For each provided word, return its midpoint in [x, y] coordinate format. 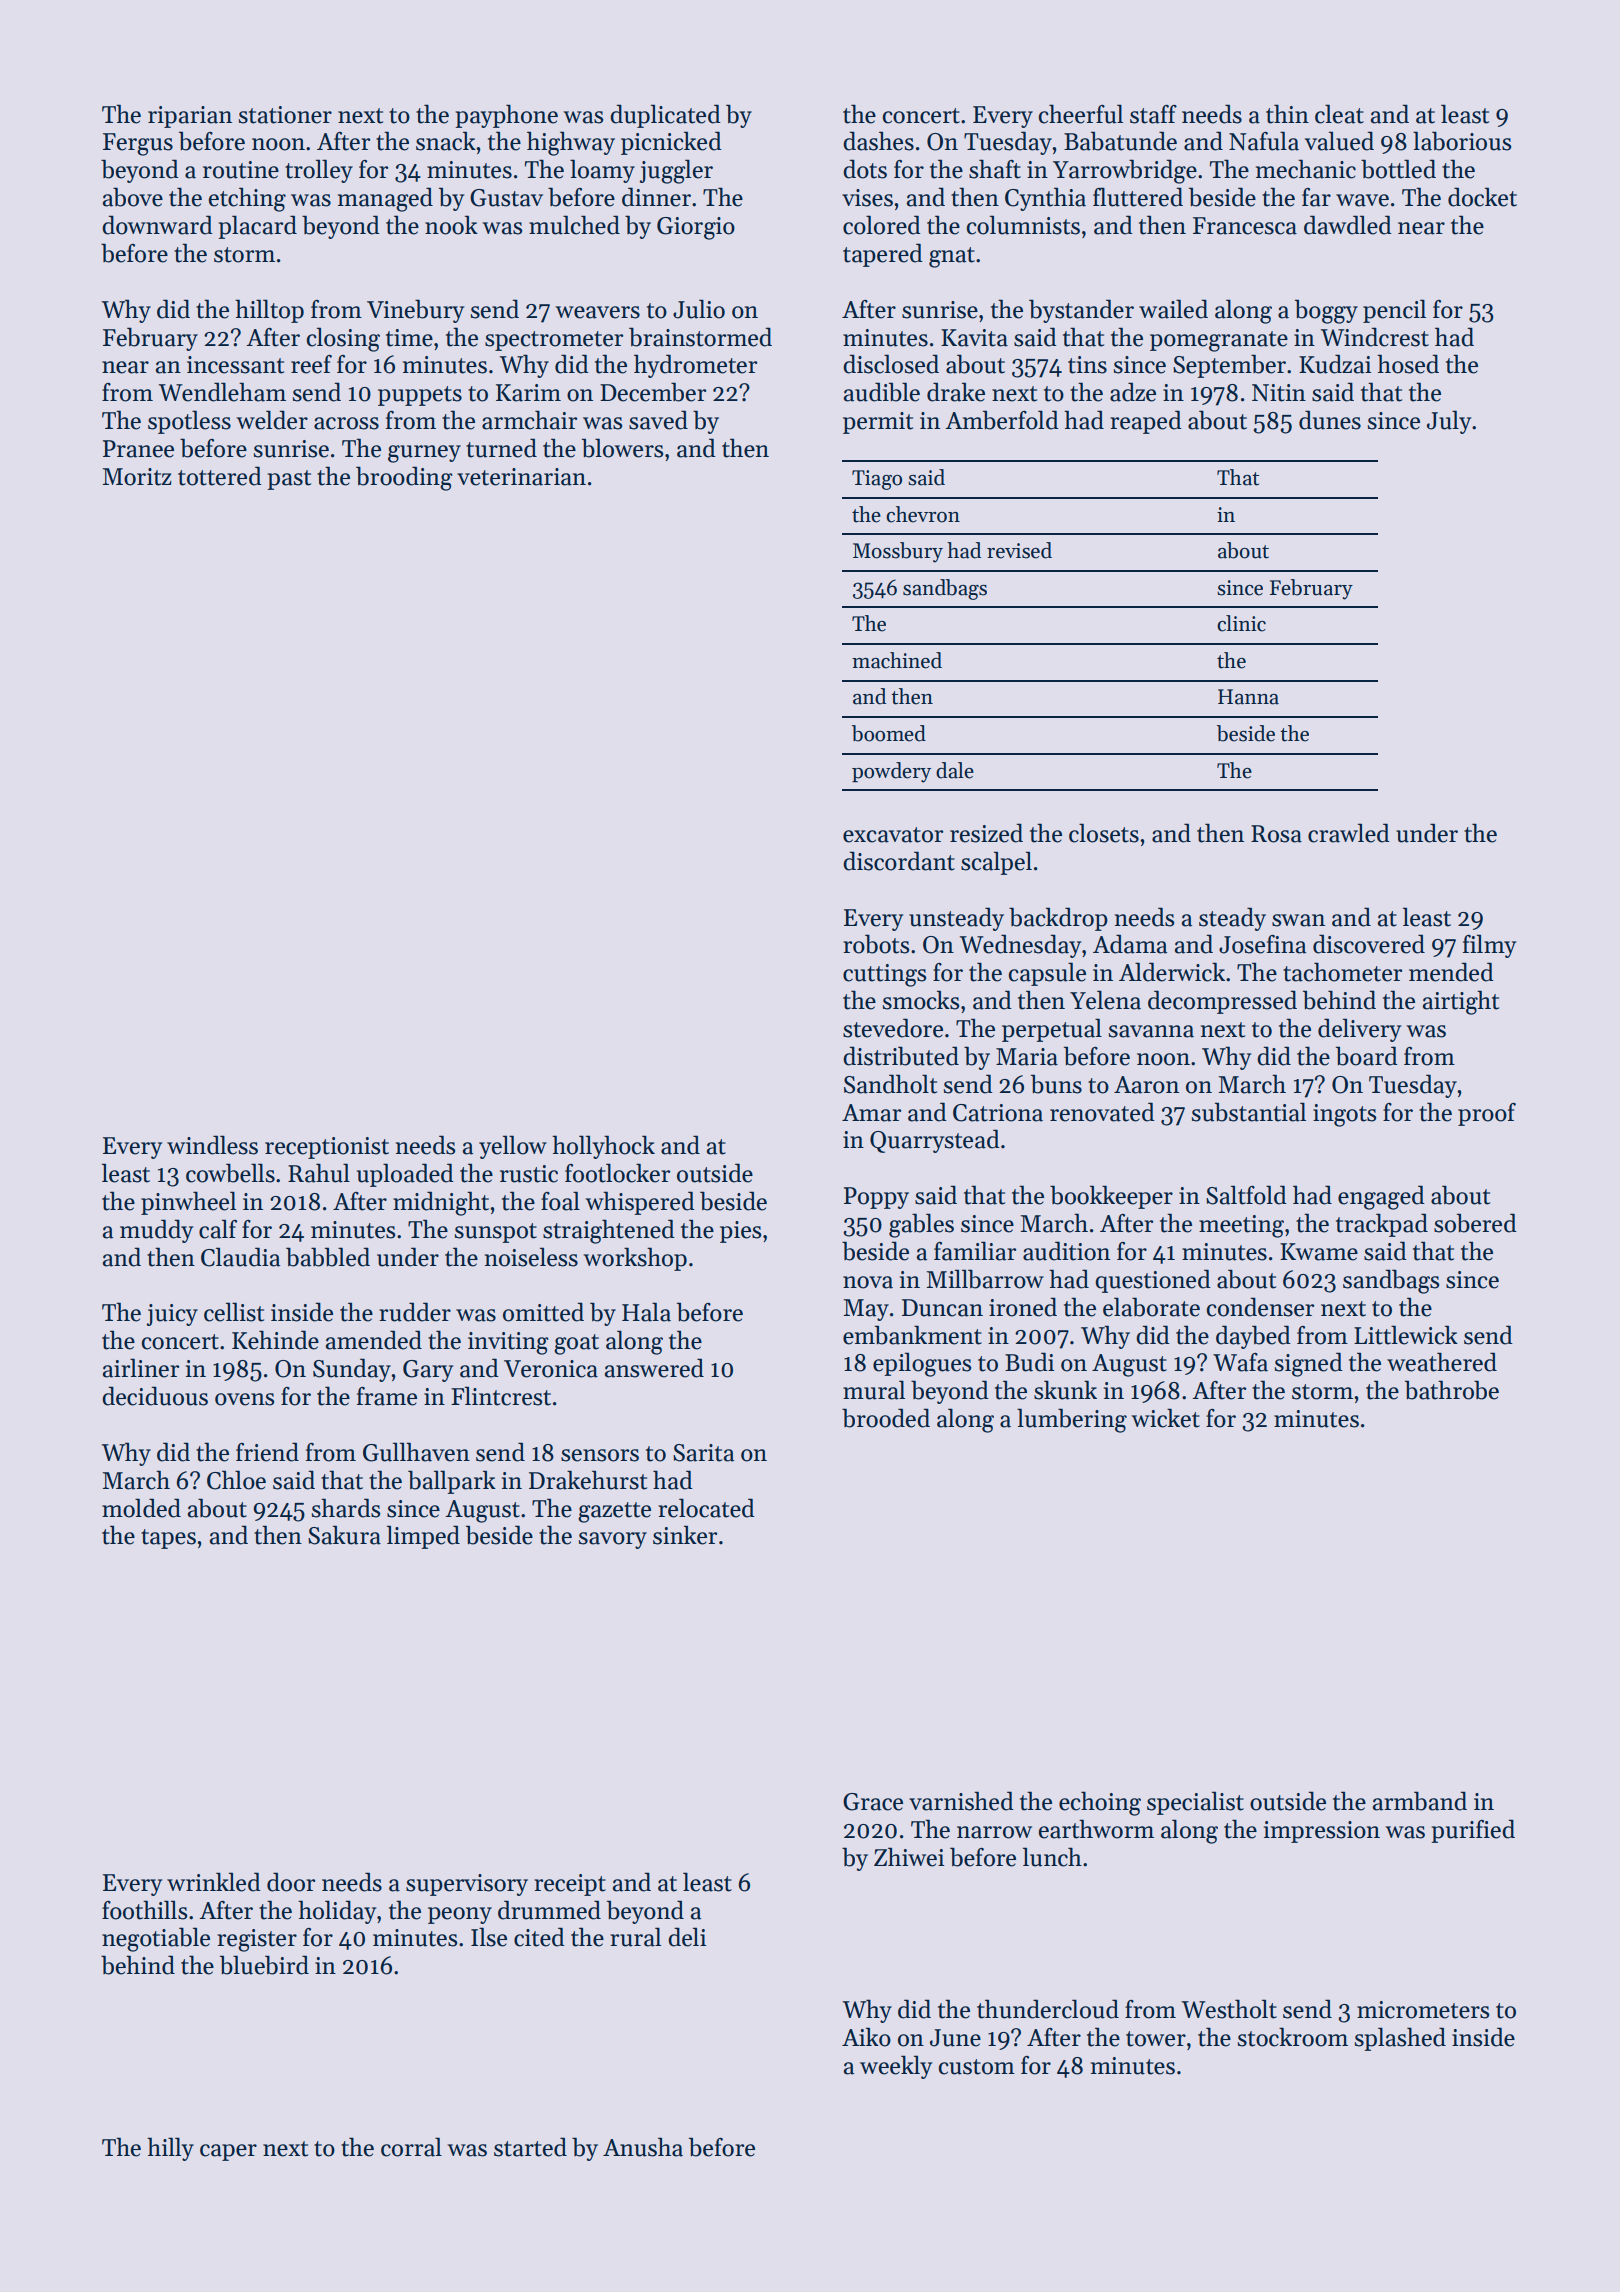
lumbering [1072, 1420]
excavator [893, 835]
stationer [285, 115]
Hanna [1248, 697]
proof [1487, 1114]
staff [1153, 114]
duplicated [665, 116]
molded [141, 1508]
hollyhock [603, 1147]
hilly [170, 2149]
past [289, 480]
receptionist [327, 1148]
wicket [1165, 1418]
